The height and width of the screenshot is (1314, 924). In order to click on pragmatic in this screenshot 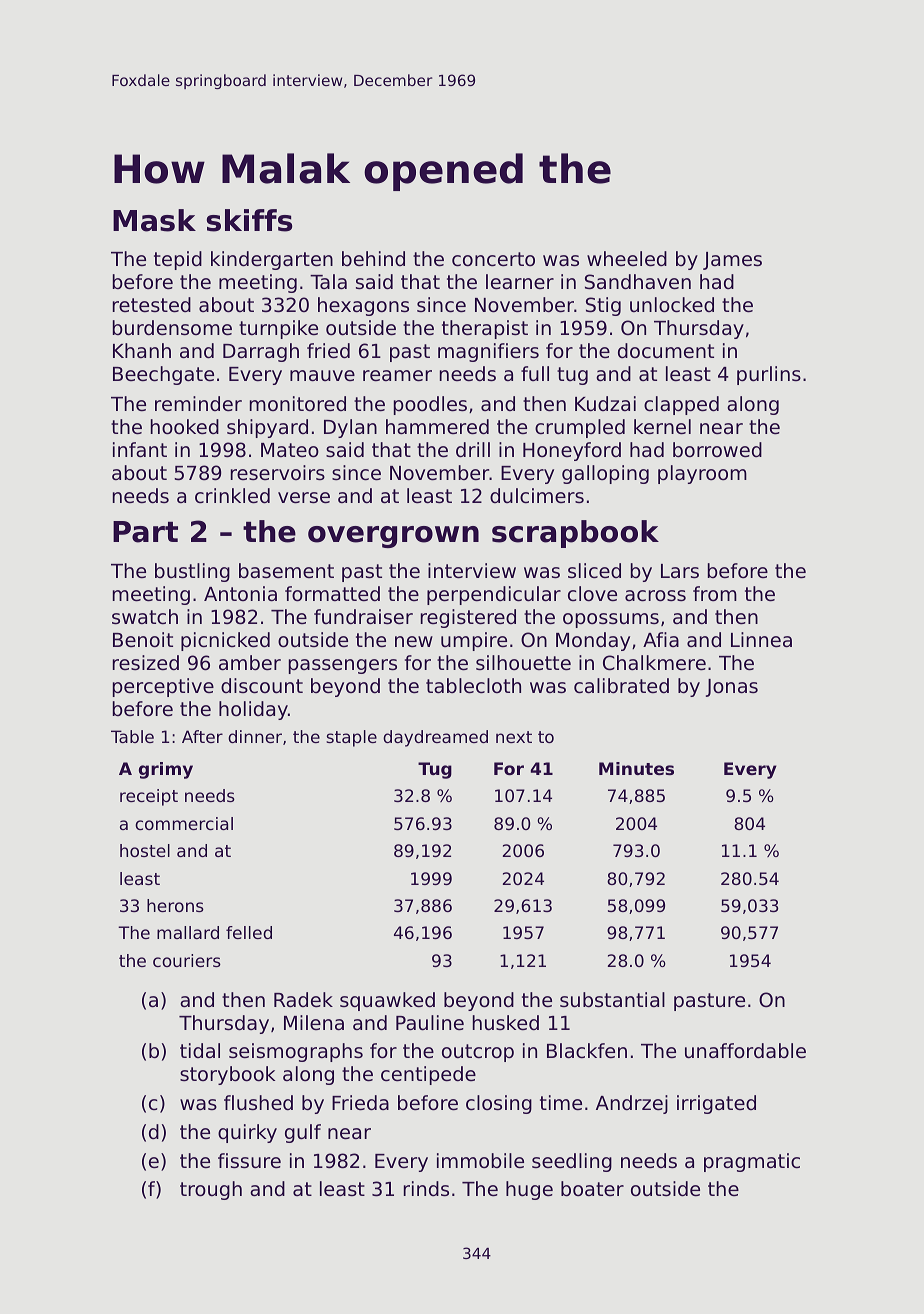, I will do `click(752, 1162)`.
